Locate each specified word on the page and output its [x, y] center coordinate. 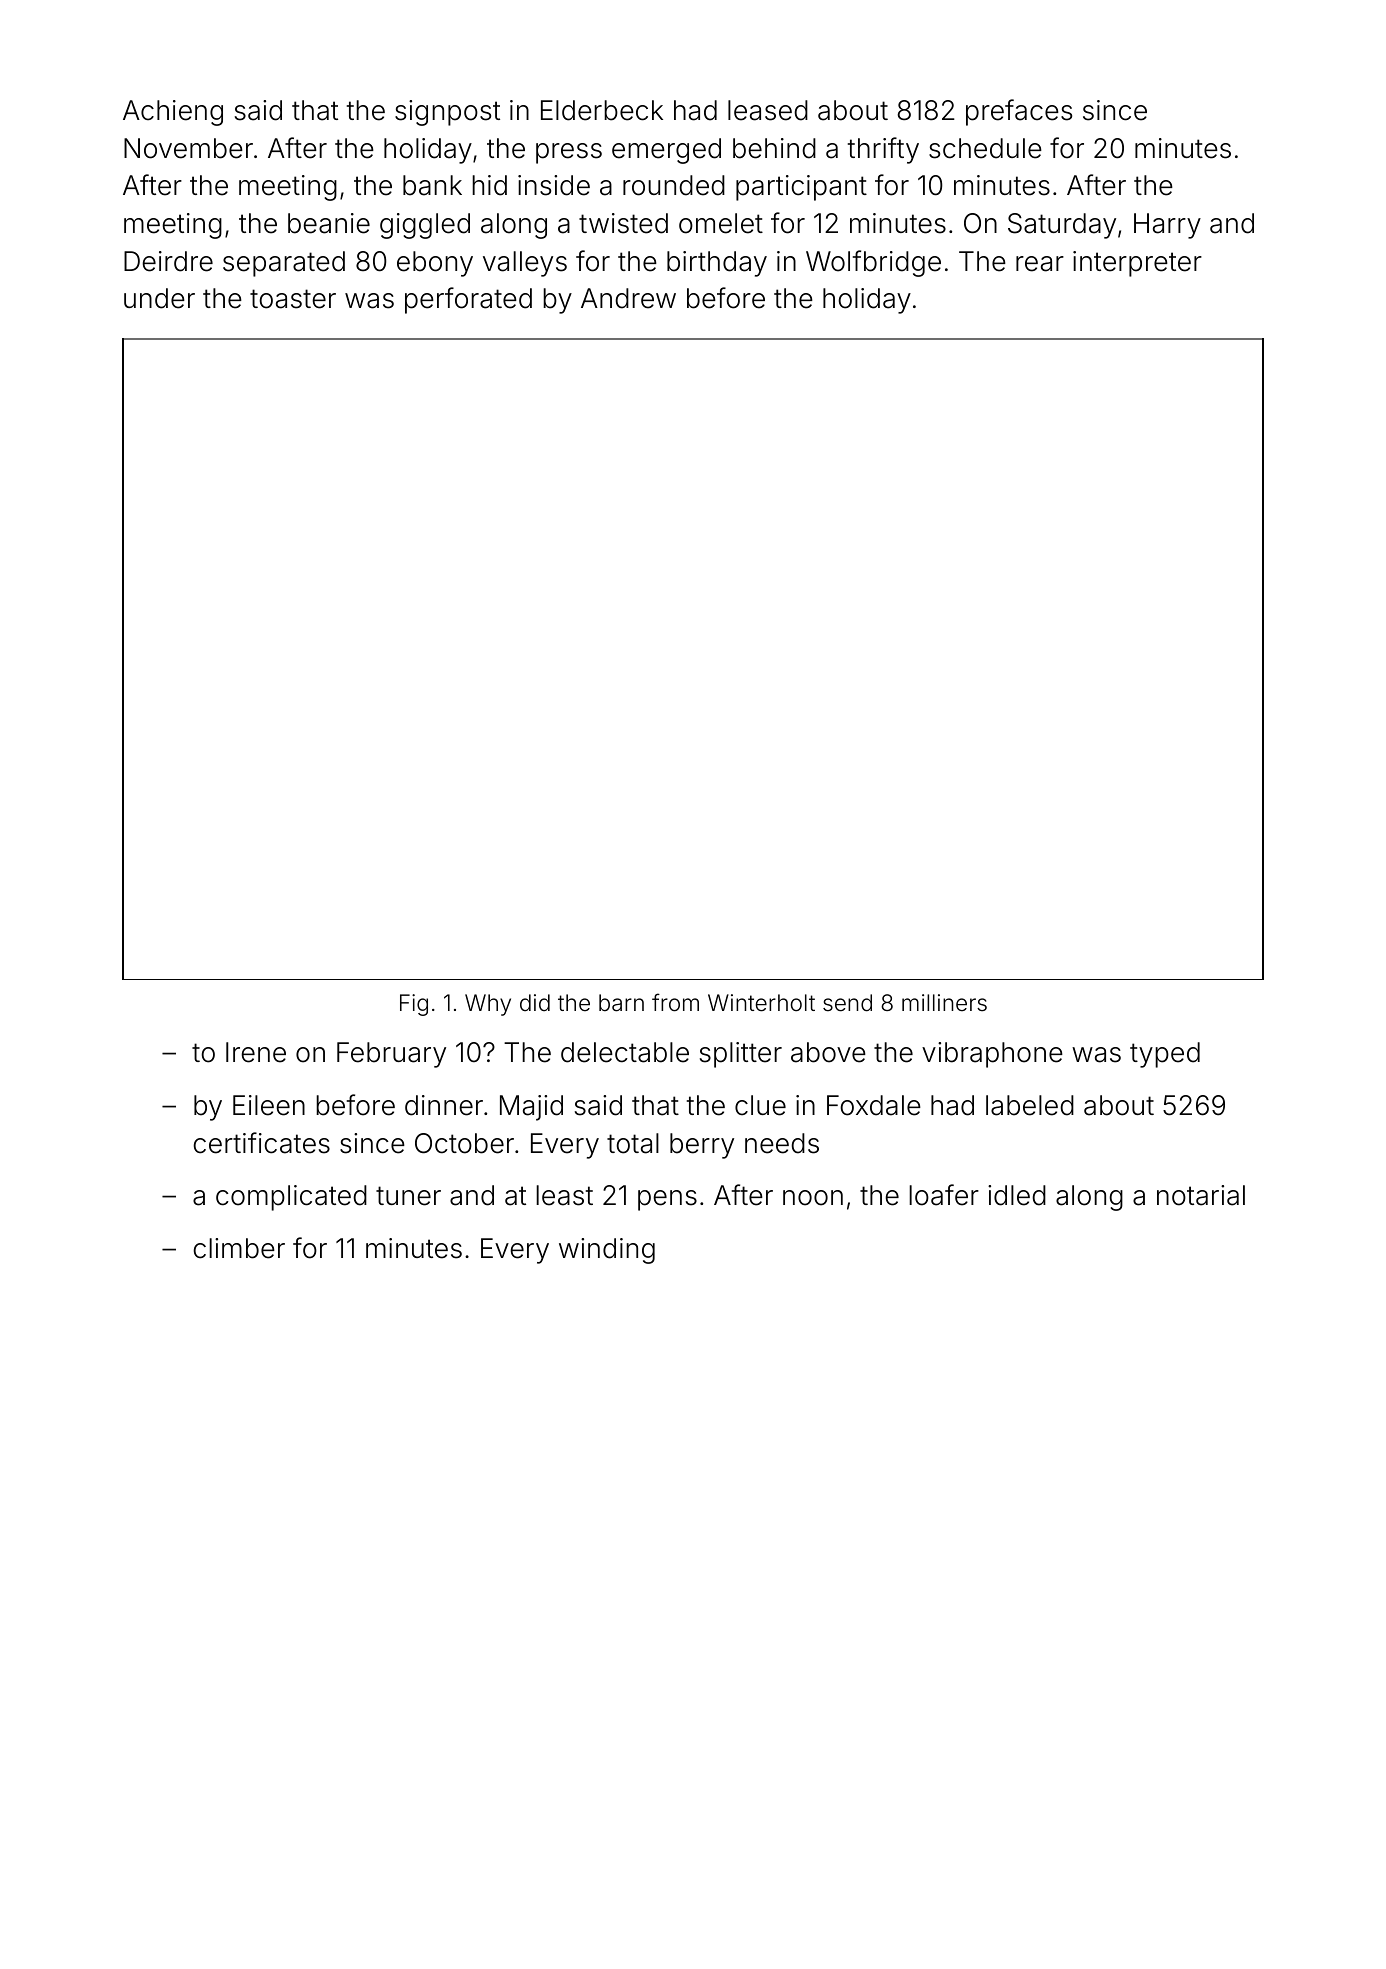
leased [768, 110]
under [159, 298]
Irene [256, 1052]
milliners [944, 1002]
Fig [414, 1005]
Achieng [173, 113]
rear [1040, 264]
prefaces [1019, 112]
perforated [468, 300]
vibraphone [992, 1055]
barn [621, 1003]
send [847, 1003]
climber [239, 1248]
